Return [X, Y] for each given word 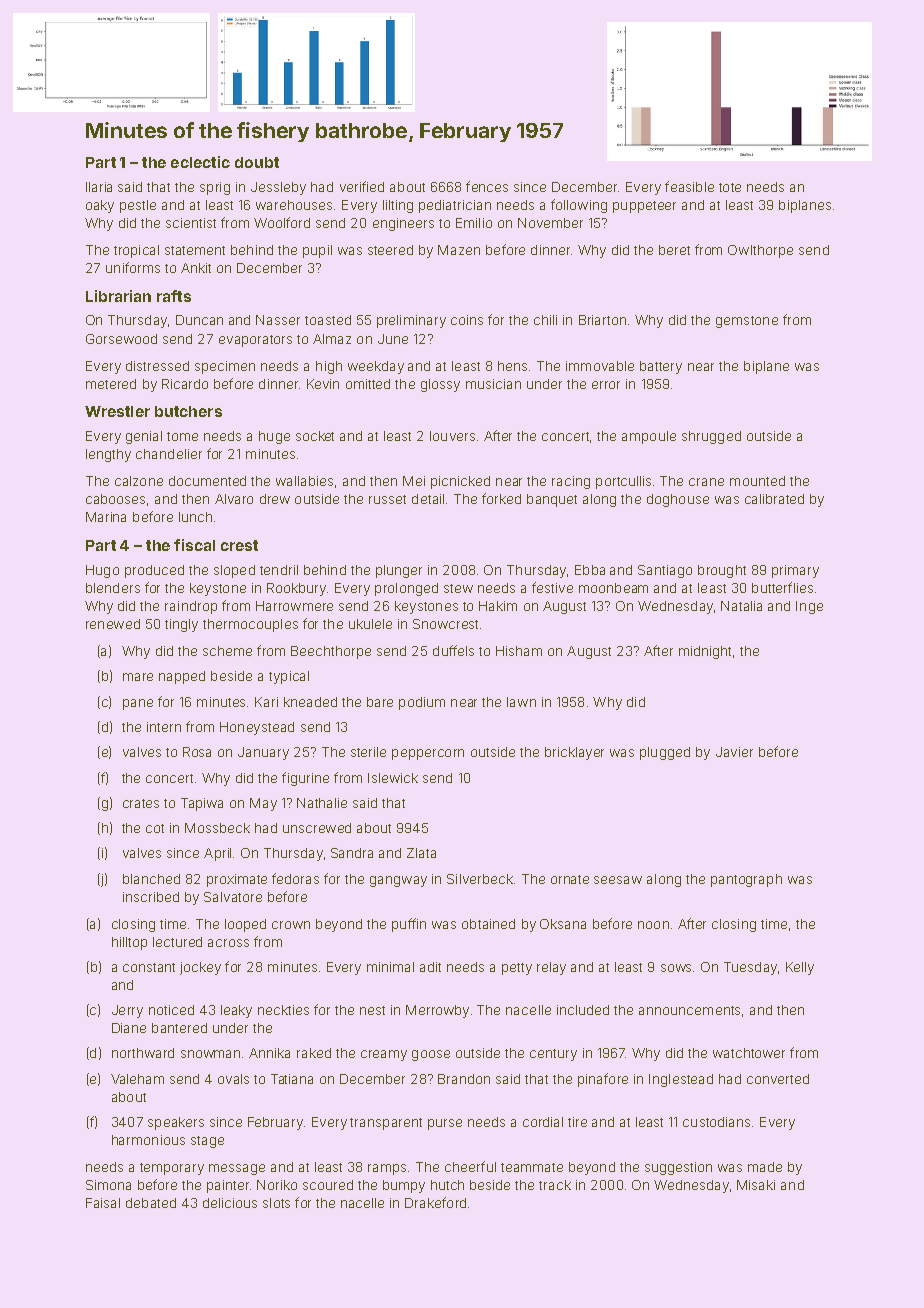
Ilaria [99, 187]
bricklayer [574, 753]
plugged [665, 753]
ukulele [370, 624]
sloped [234, 571]
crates [141, 803]
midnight [705, 652]
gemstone [747, 322]
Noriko [277, 1185]
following [579, 206]
